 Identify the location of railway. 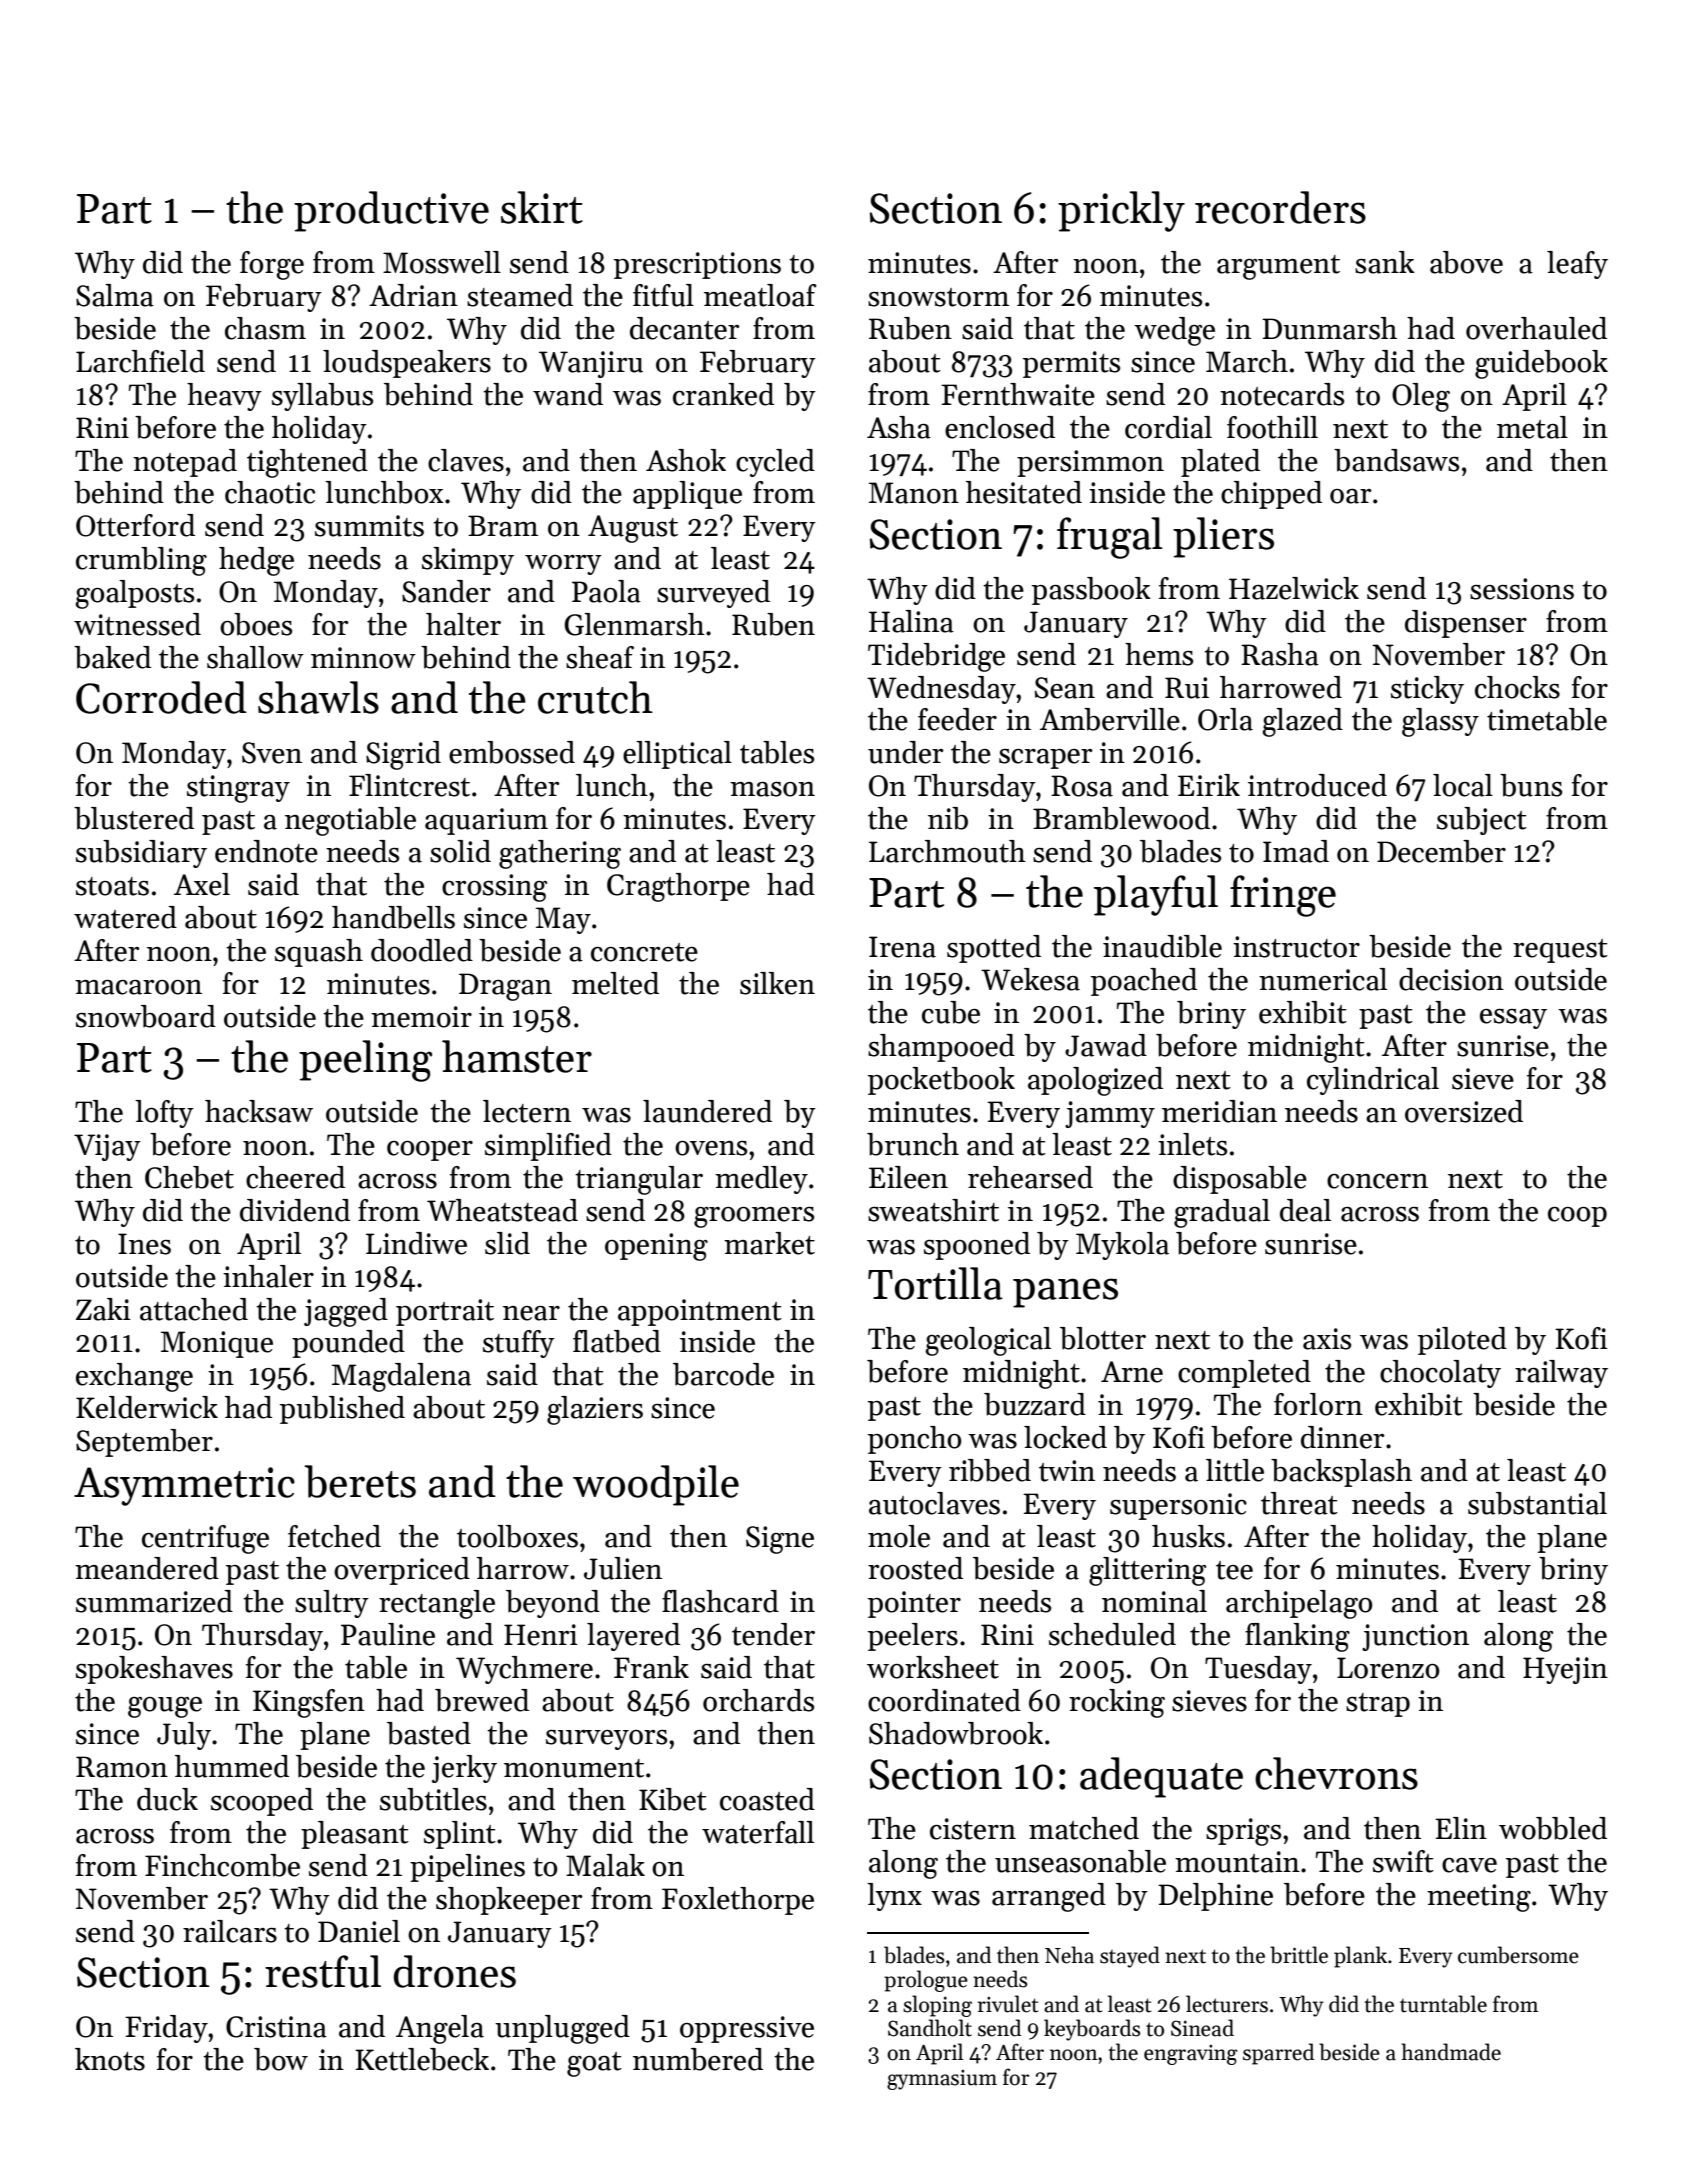
(1561, 1374).
